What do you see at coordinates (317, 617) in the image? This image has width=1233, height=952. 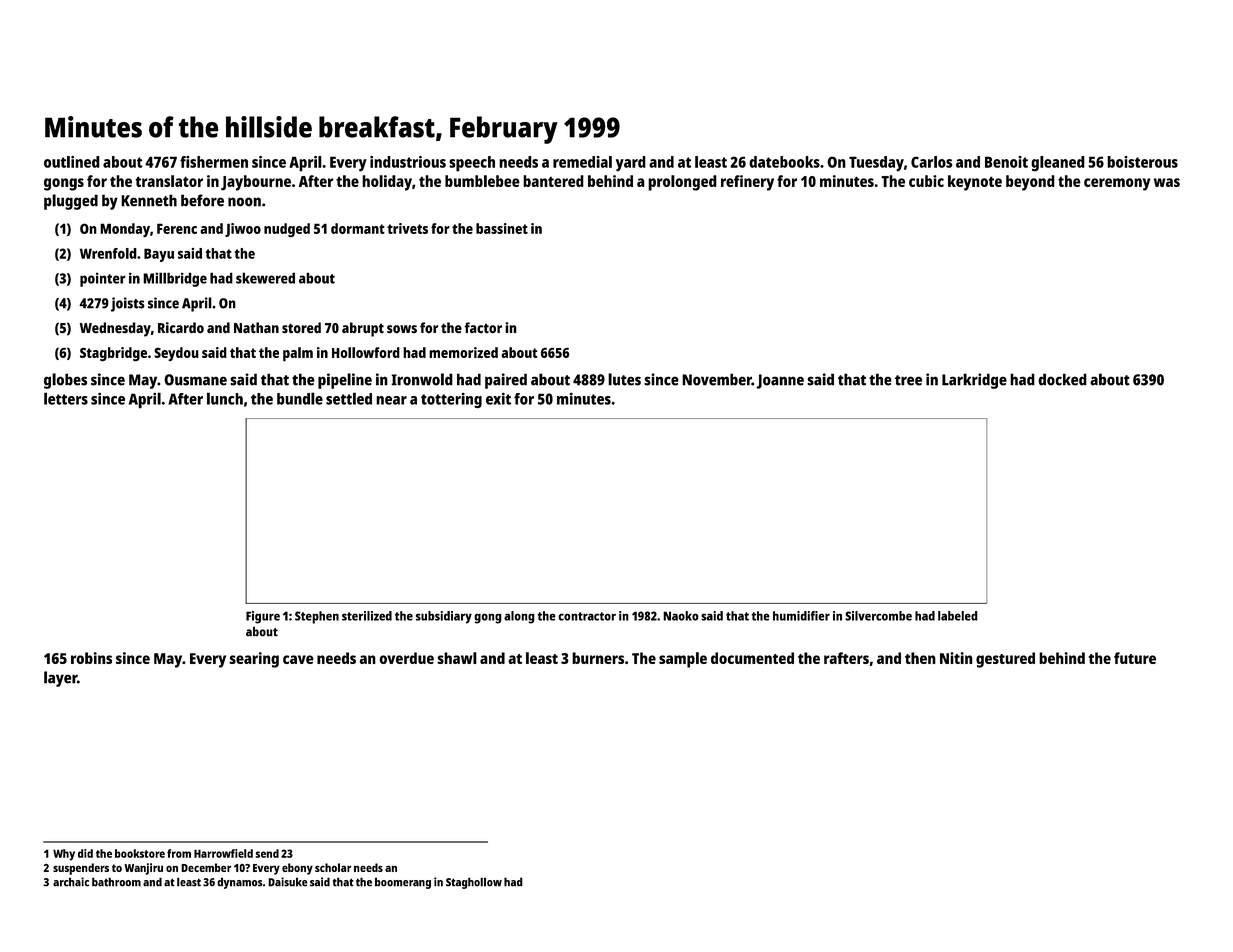 I see `Stephen` at bounding box center [317, 617].
